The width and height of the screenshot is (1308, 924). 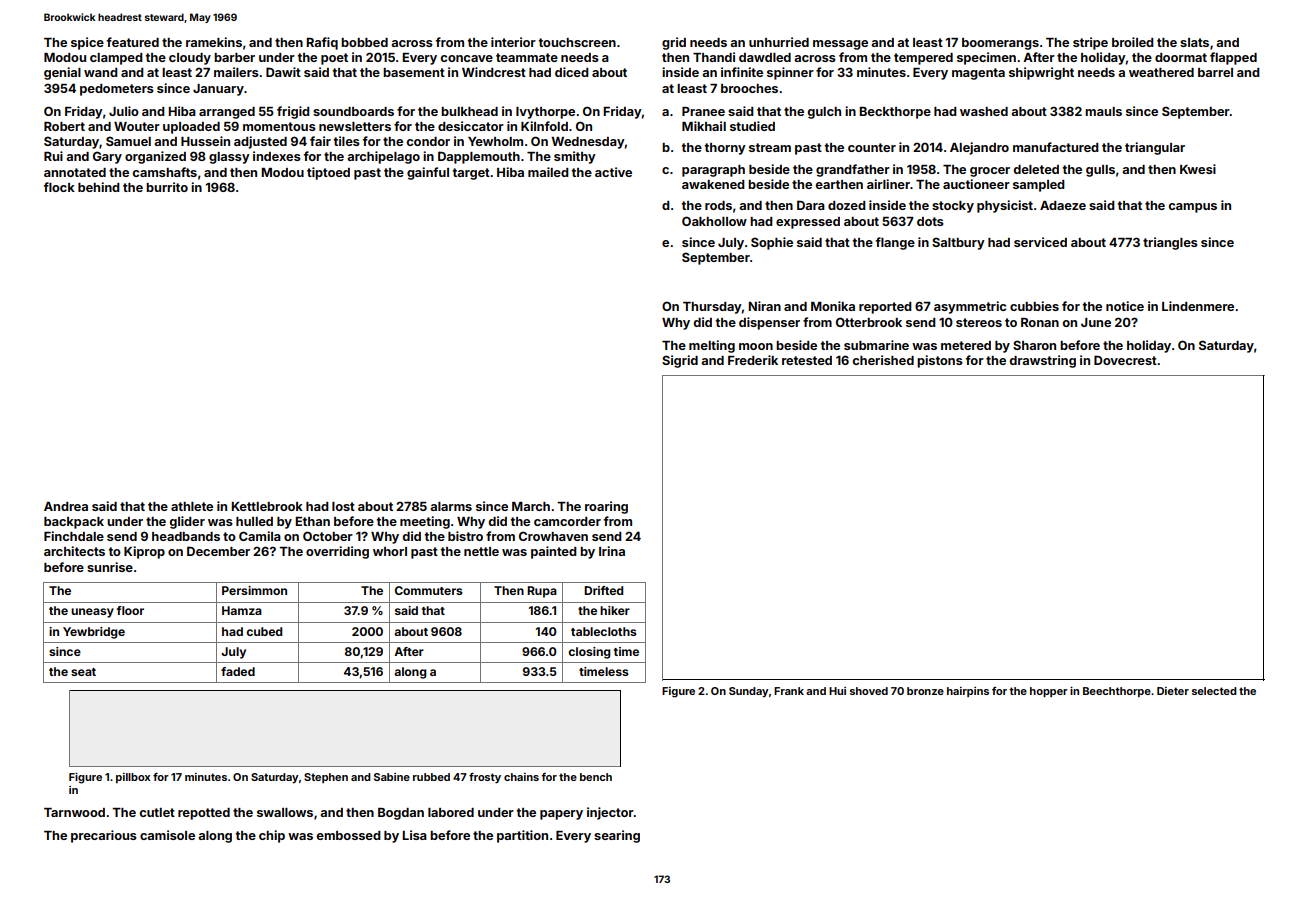 I want to click on precarious, so click(x=104, y=836).
